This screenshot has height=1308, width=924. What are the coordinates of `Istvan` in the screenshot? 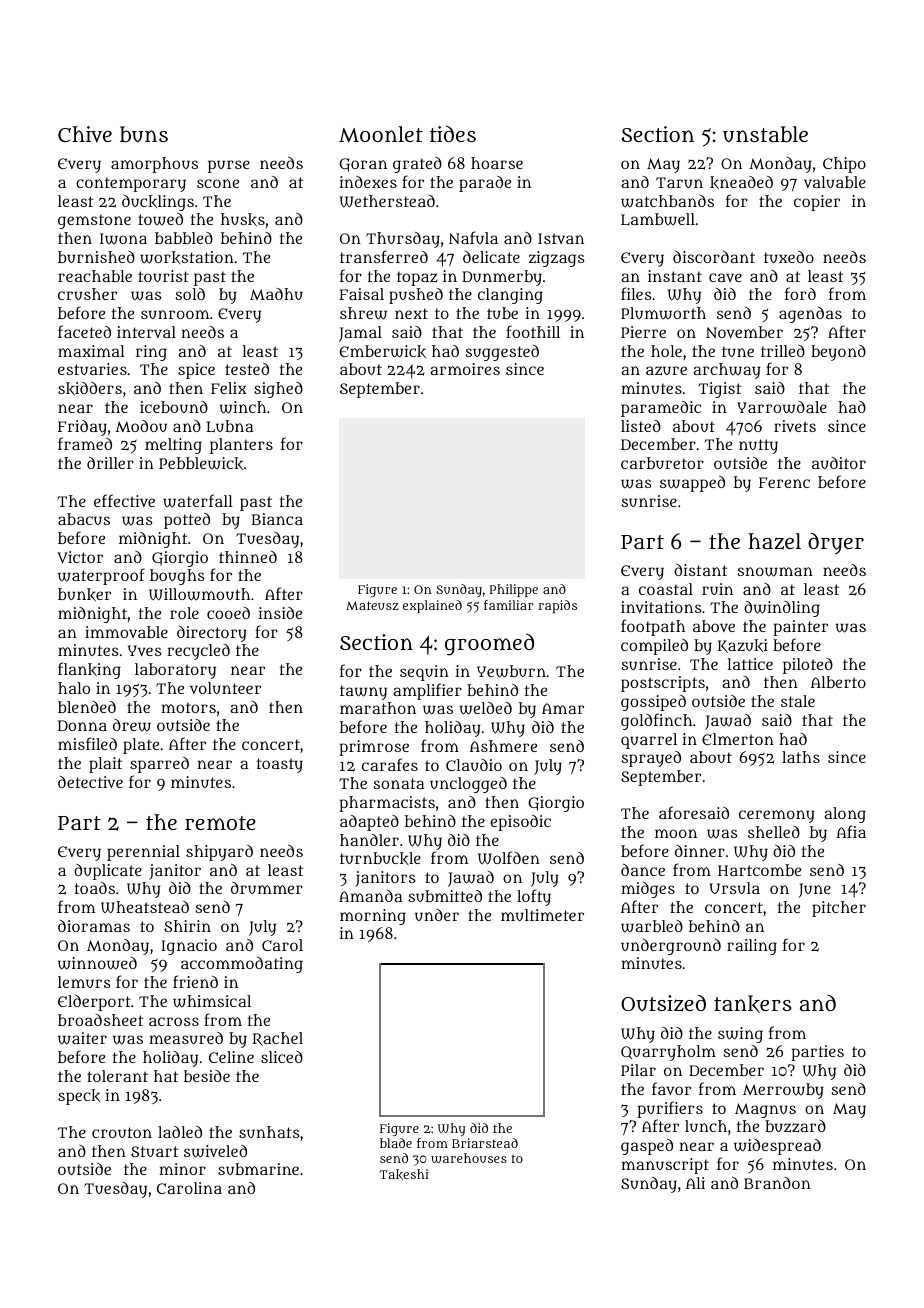 It's located at (561, 238).
